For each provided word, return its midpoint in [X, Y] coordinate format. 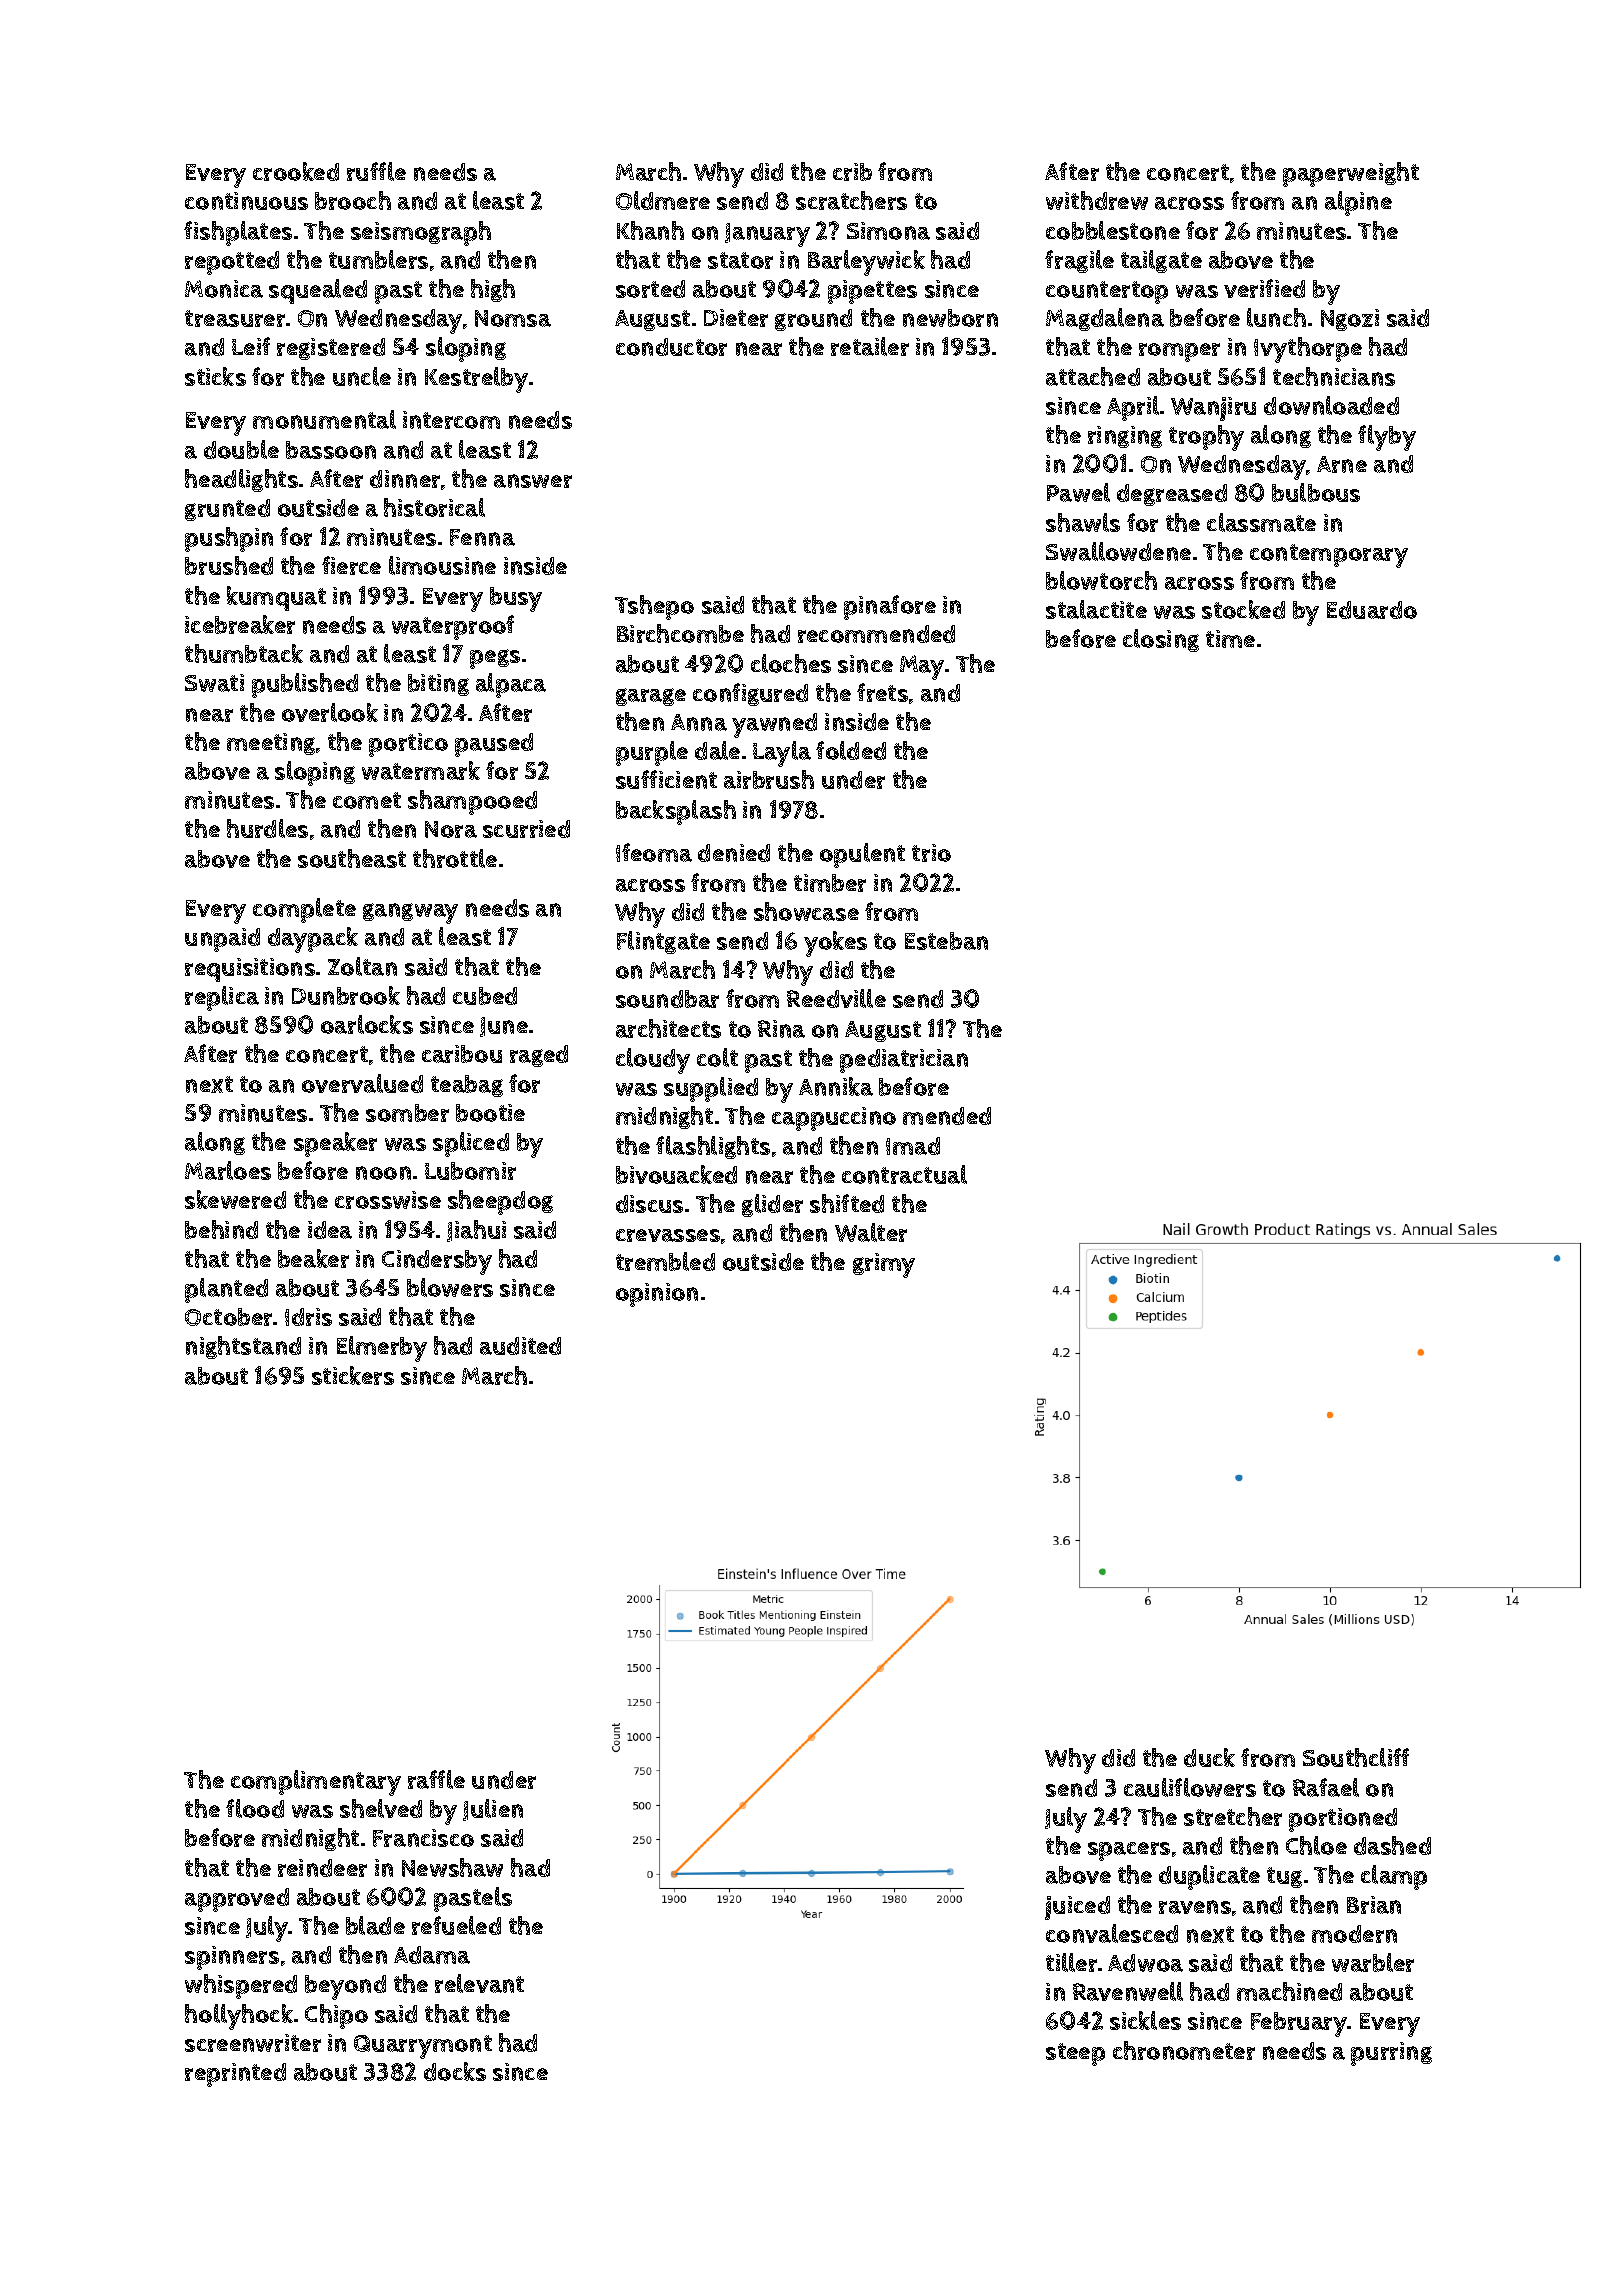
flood [255, 1808]
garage [651, 697]
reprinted [235, 2075]
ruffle [376, 171]
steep [1075, 2054]
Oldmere [663, 200]
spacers [1129, 1851]
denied [734, 853]
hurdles [267, 828]
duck [1209, 1757]
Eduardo [1372, 610]
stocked [1243, 609]
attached [1093, 376]
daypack [313, 940]
